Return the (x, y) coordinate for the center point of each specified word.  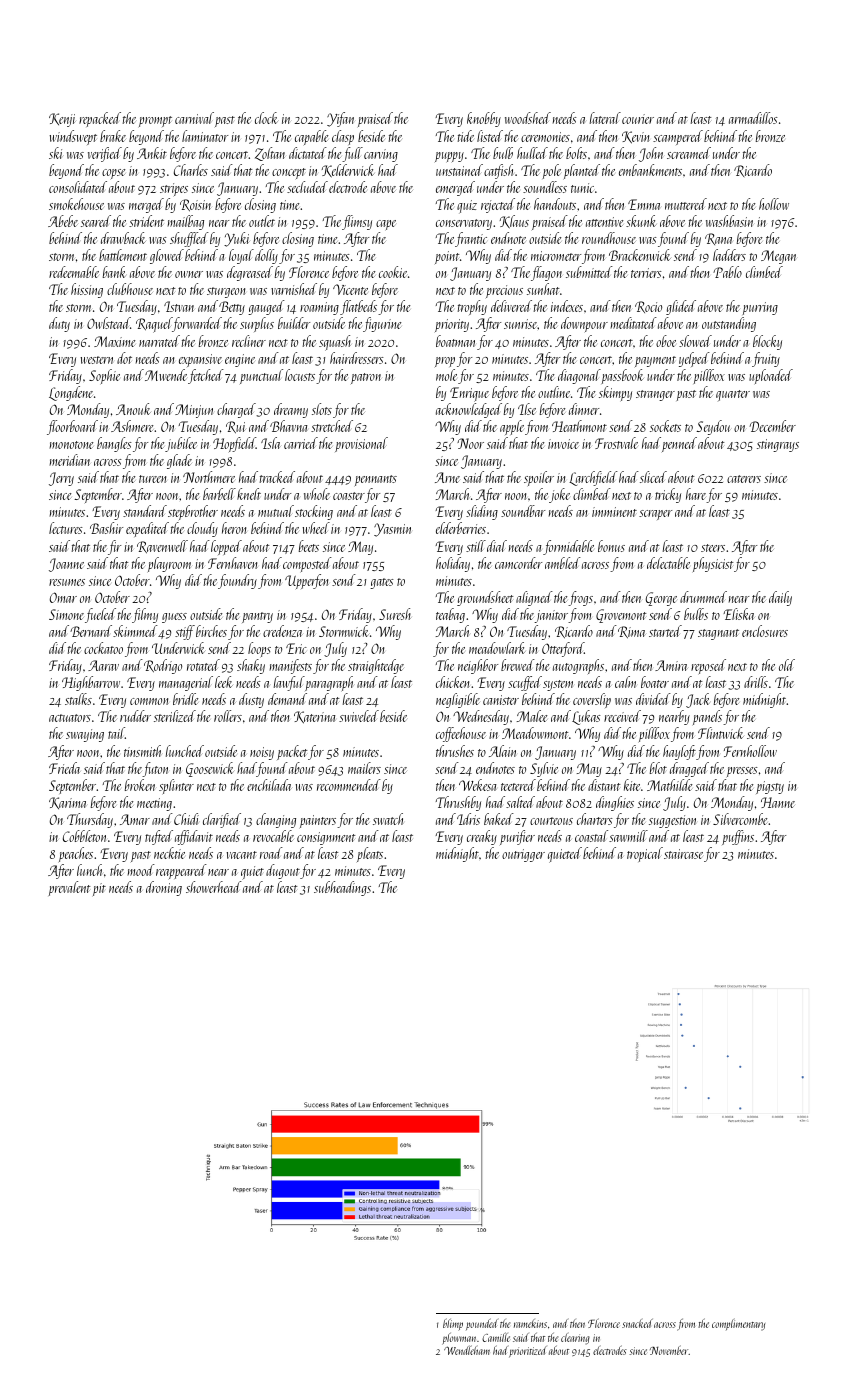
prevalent (69, 888)
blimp (453, 1324)
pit (99, 889)
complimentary (738, 1325)
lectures (66, 528)
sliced (653, 477)
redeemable (74, 272)
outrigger (523, 855)
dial (497, 546)
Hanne (778, 802)
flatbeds (358, 307)
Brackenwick (640, 255)
